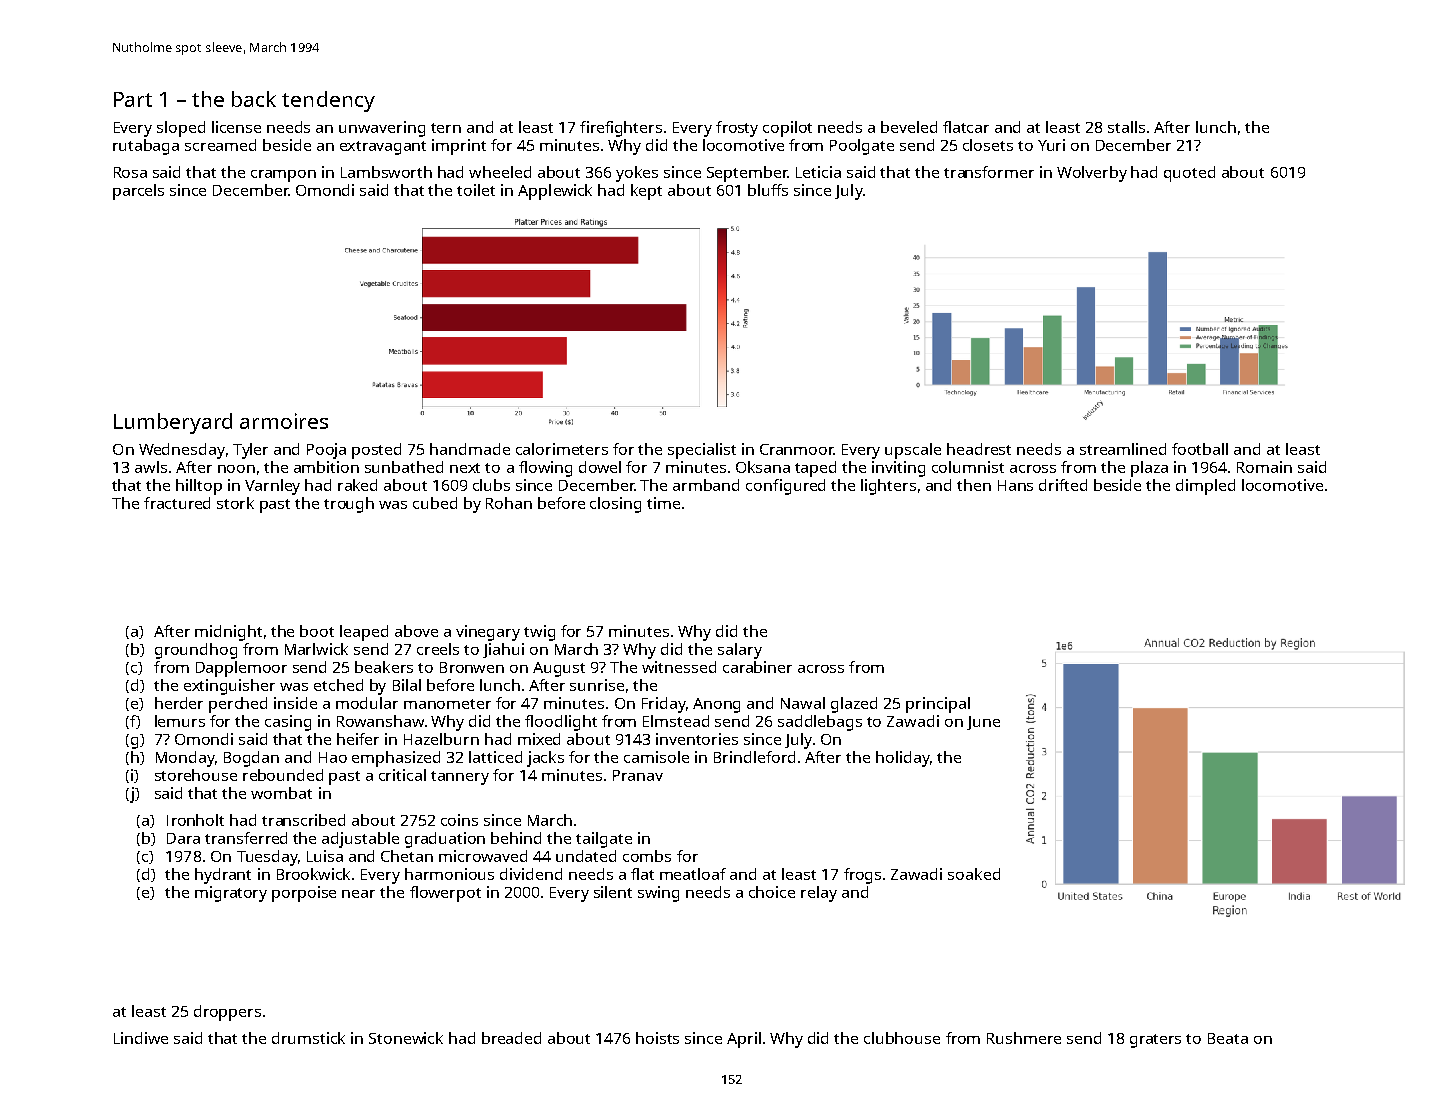 The width and height of the screenshot is (1441, 1114). What do you see at coordinates (254, 99) in the screenshot?
I see `back` at bounding box center [254, 99].
